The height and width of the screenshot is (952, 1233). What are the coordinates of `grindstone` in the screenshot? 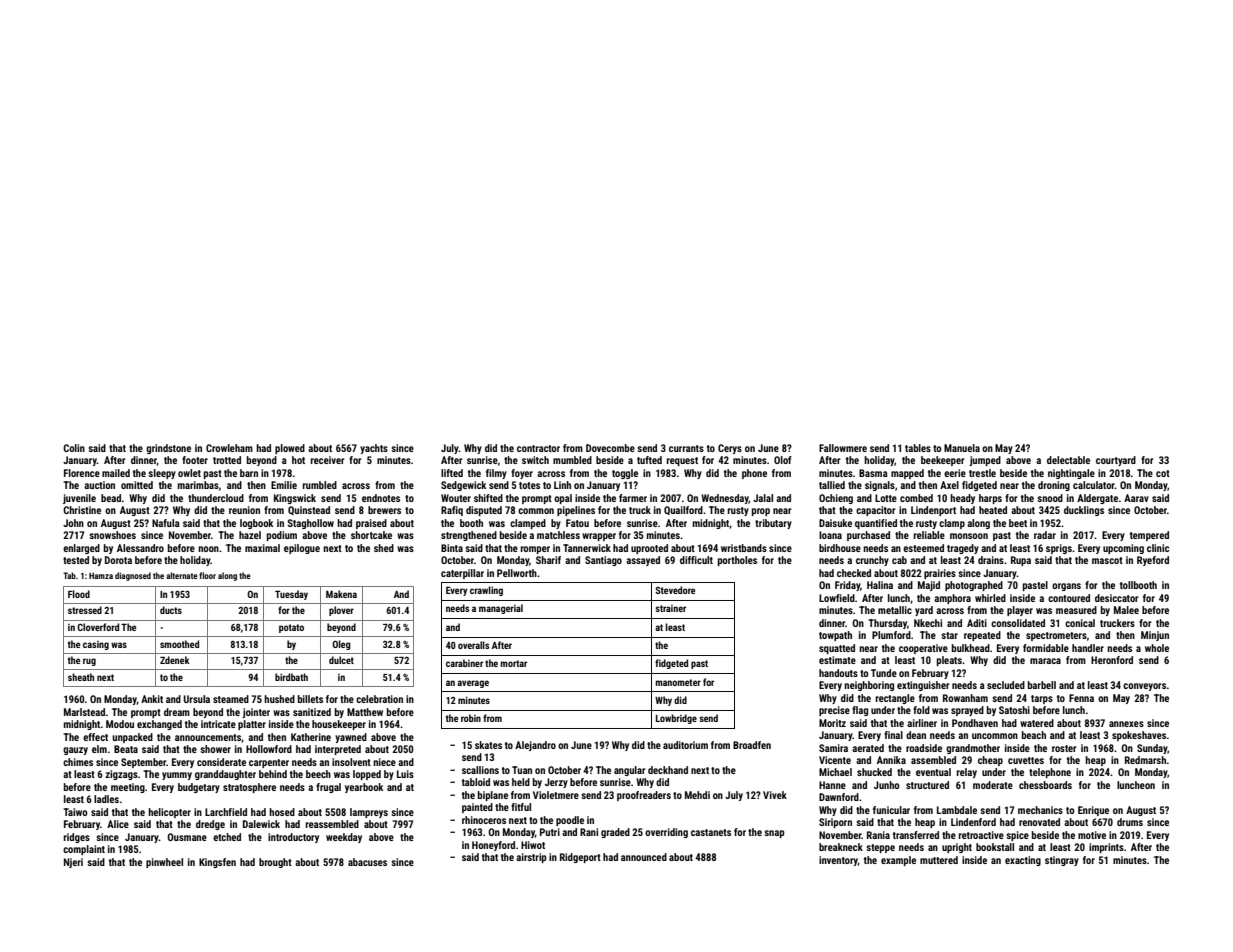 It's located at (168, 449).
